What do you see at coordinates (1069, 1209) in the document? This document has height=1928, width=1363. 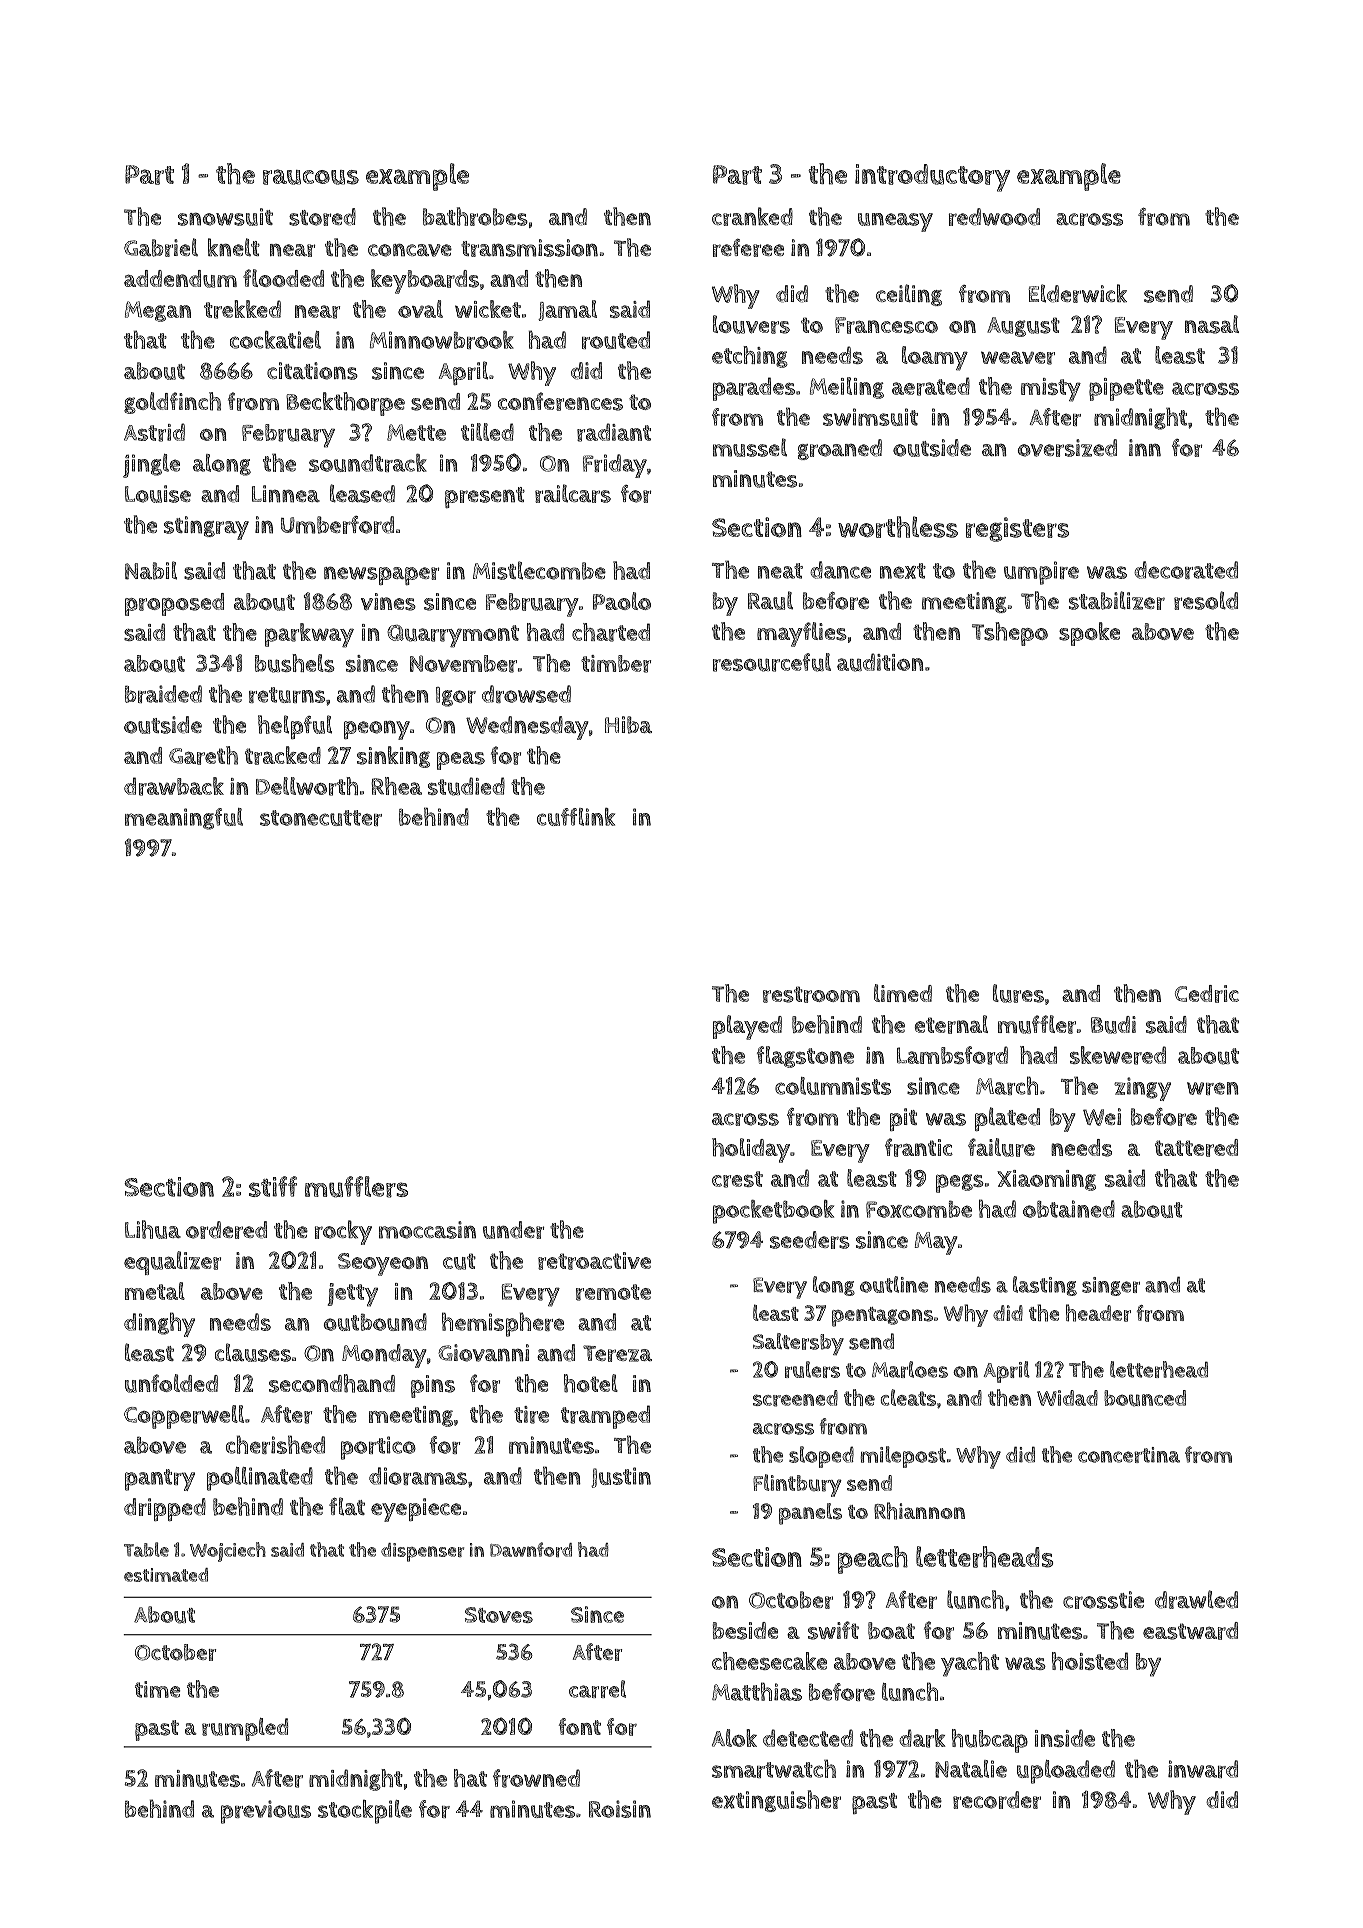 I see `obtained` at bounding box center [1069, 1209].
